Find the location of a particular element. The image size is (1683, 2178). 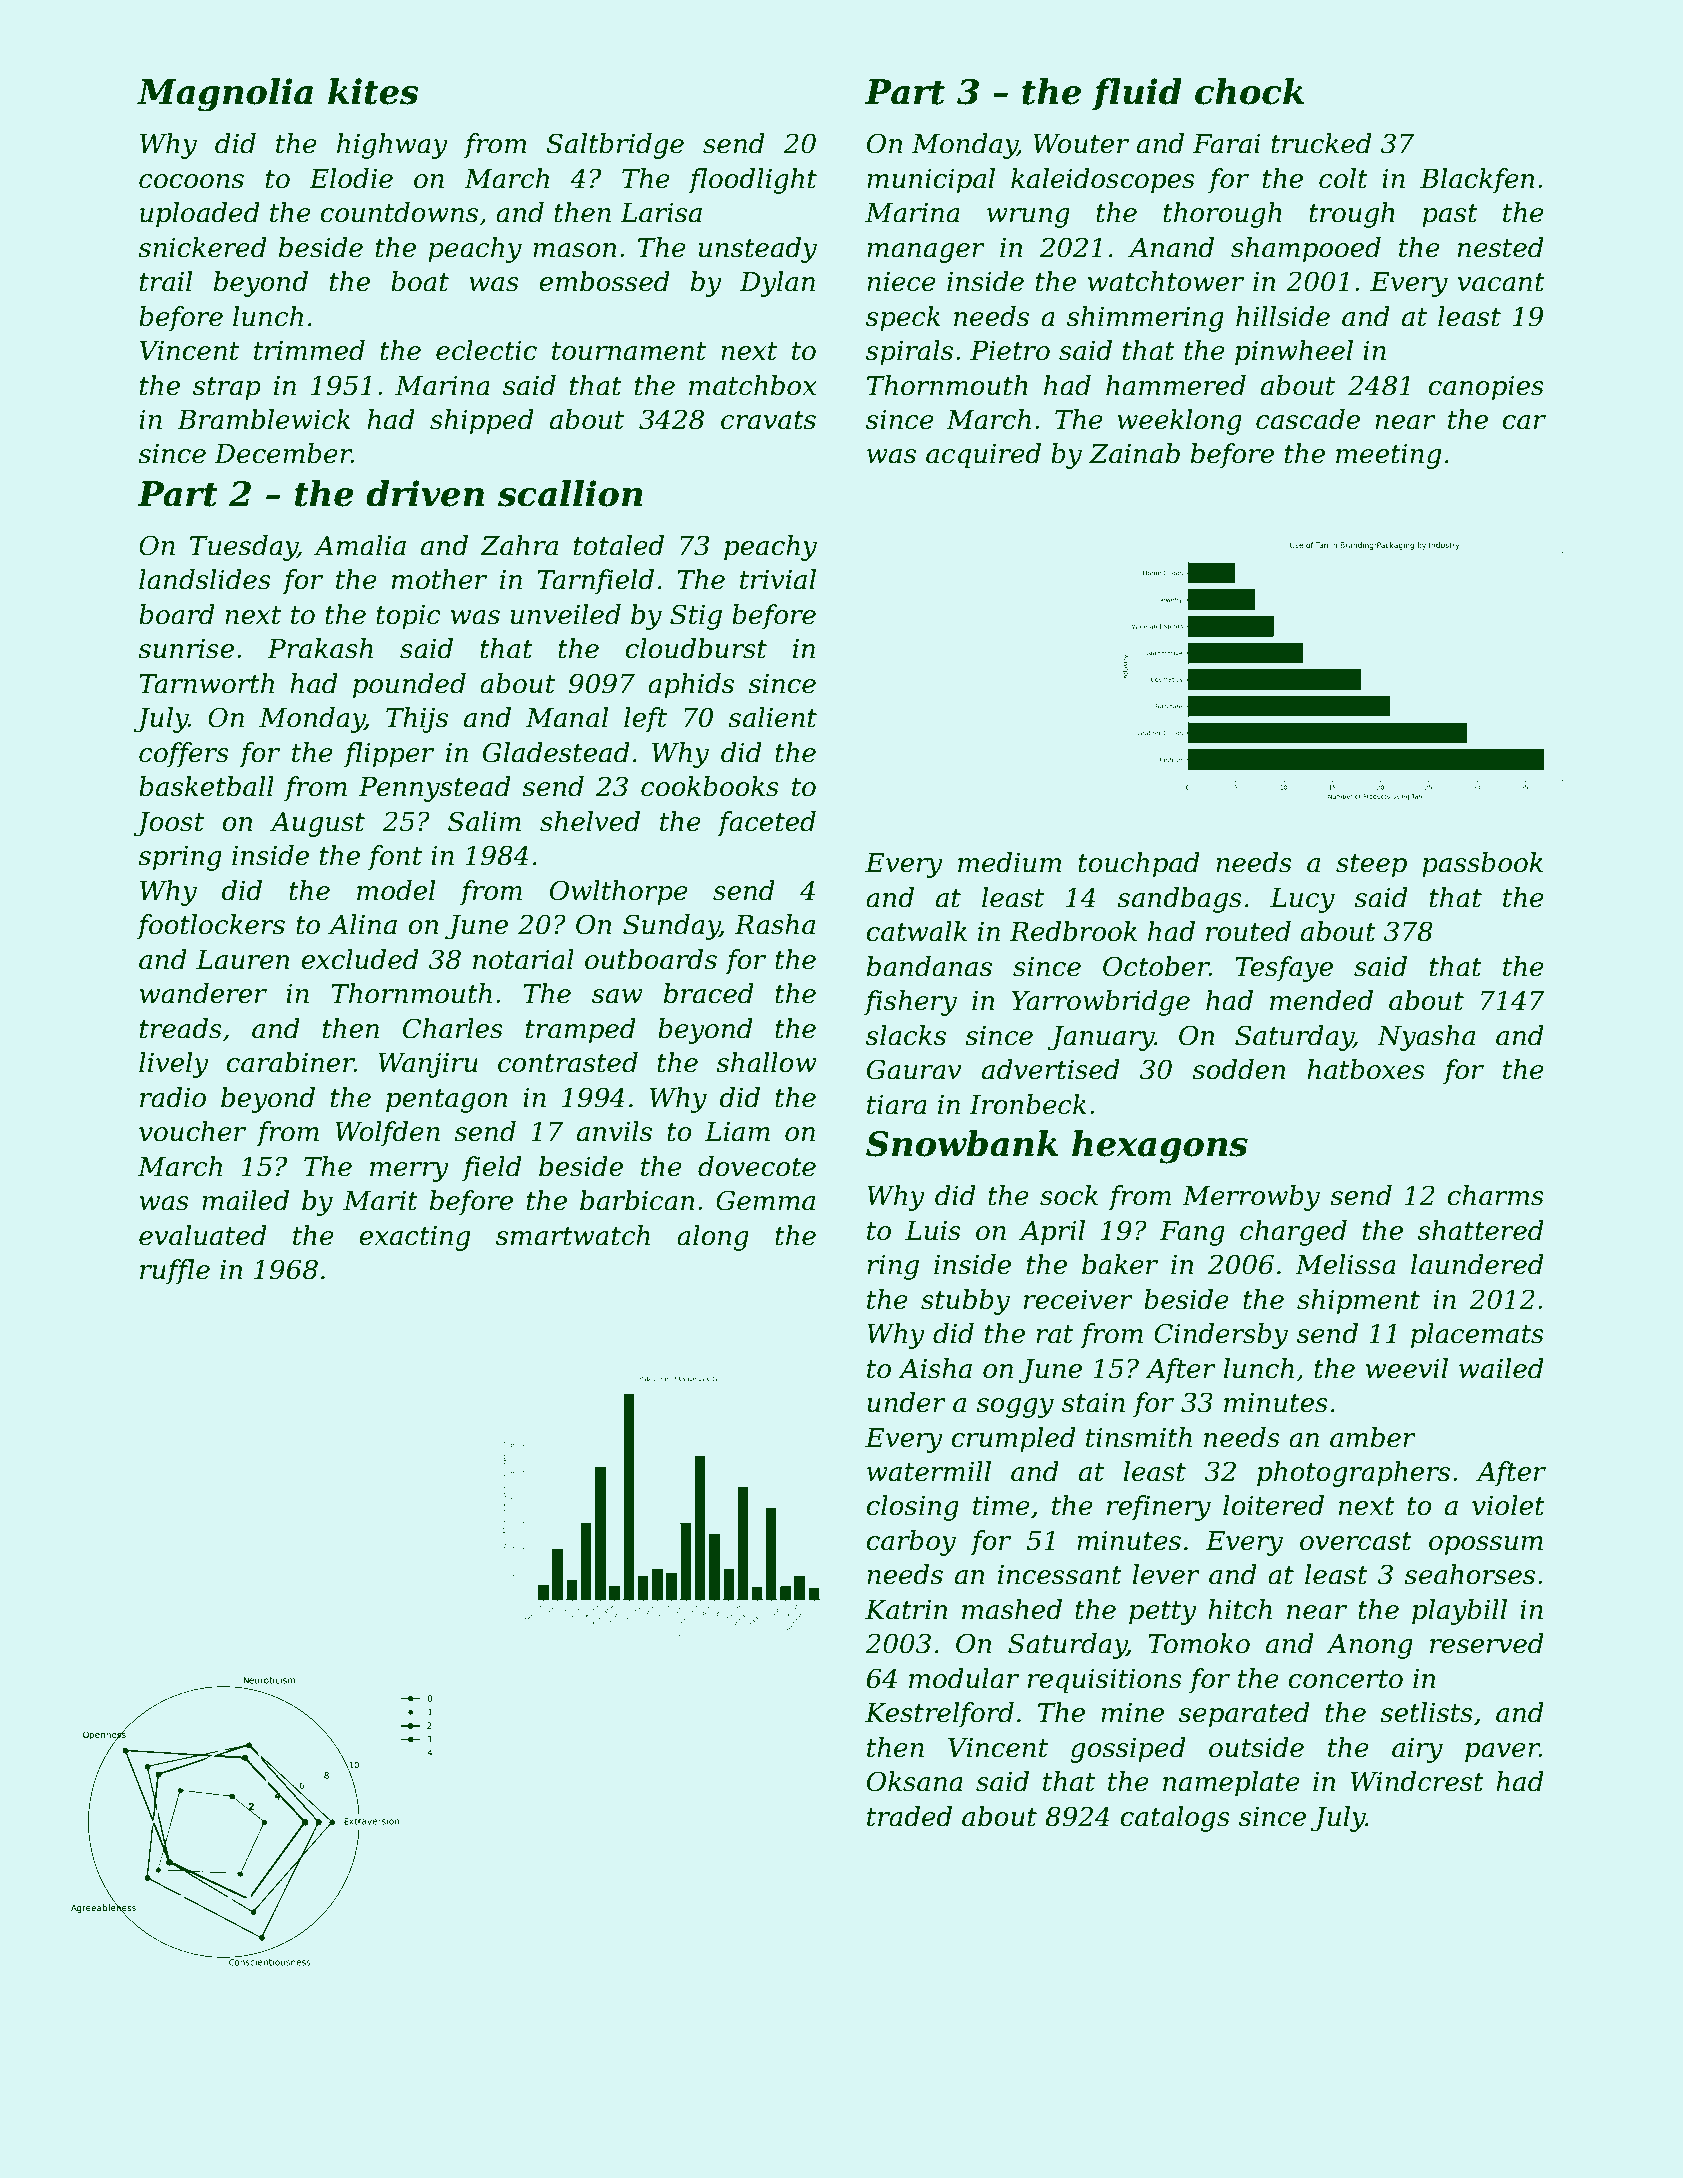

receiver is located at coordinates (1078, 1300).
